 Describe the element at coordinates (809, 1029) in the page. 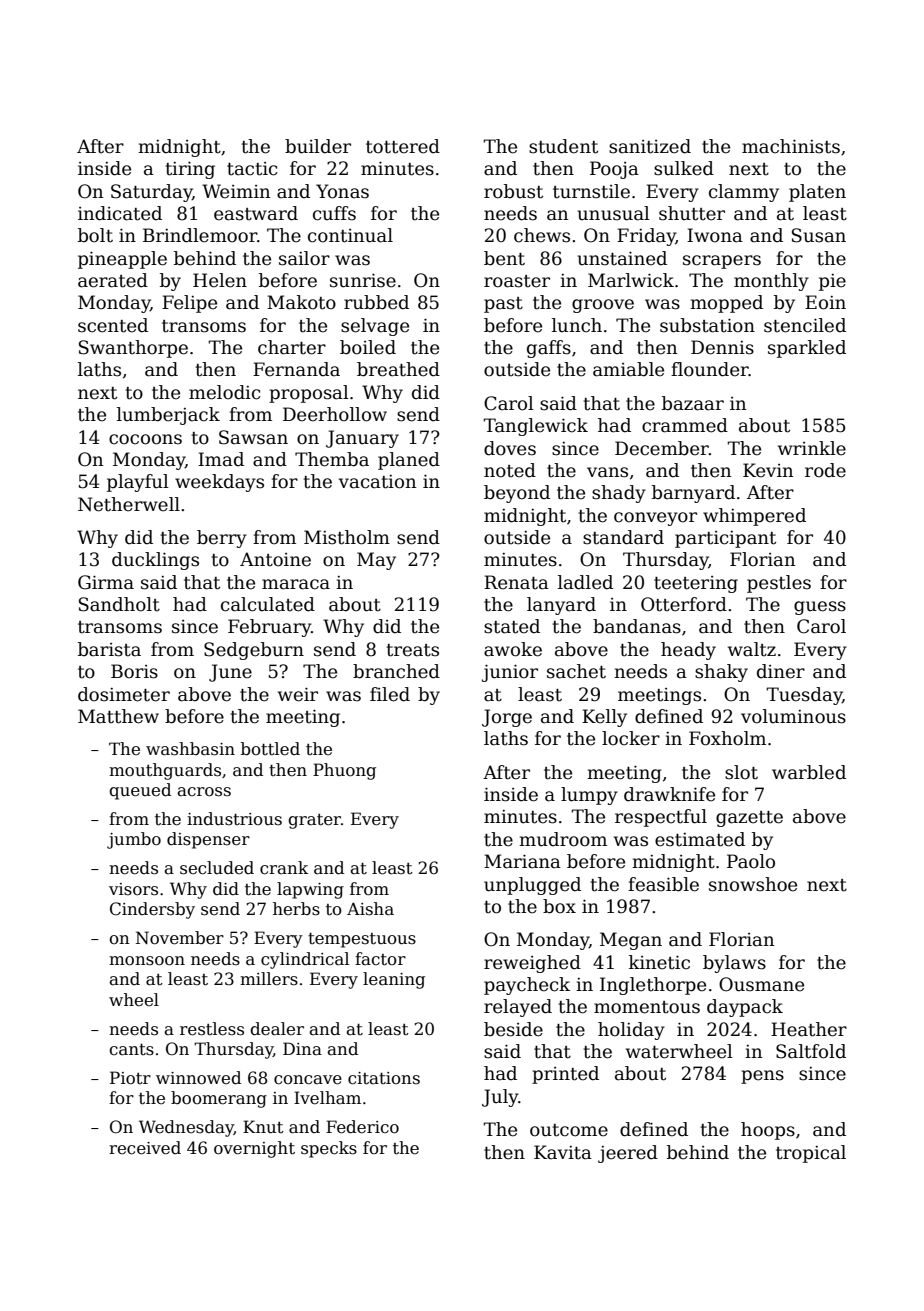

I see `Heather` at that location.
